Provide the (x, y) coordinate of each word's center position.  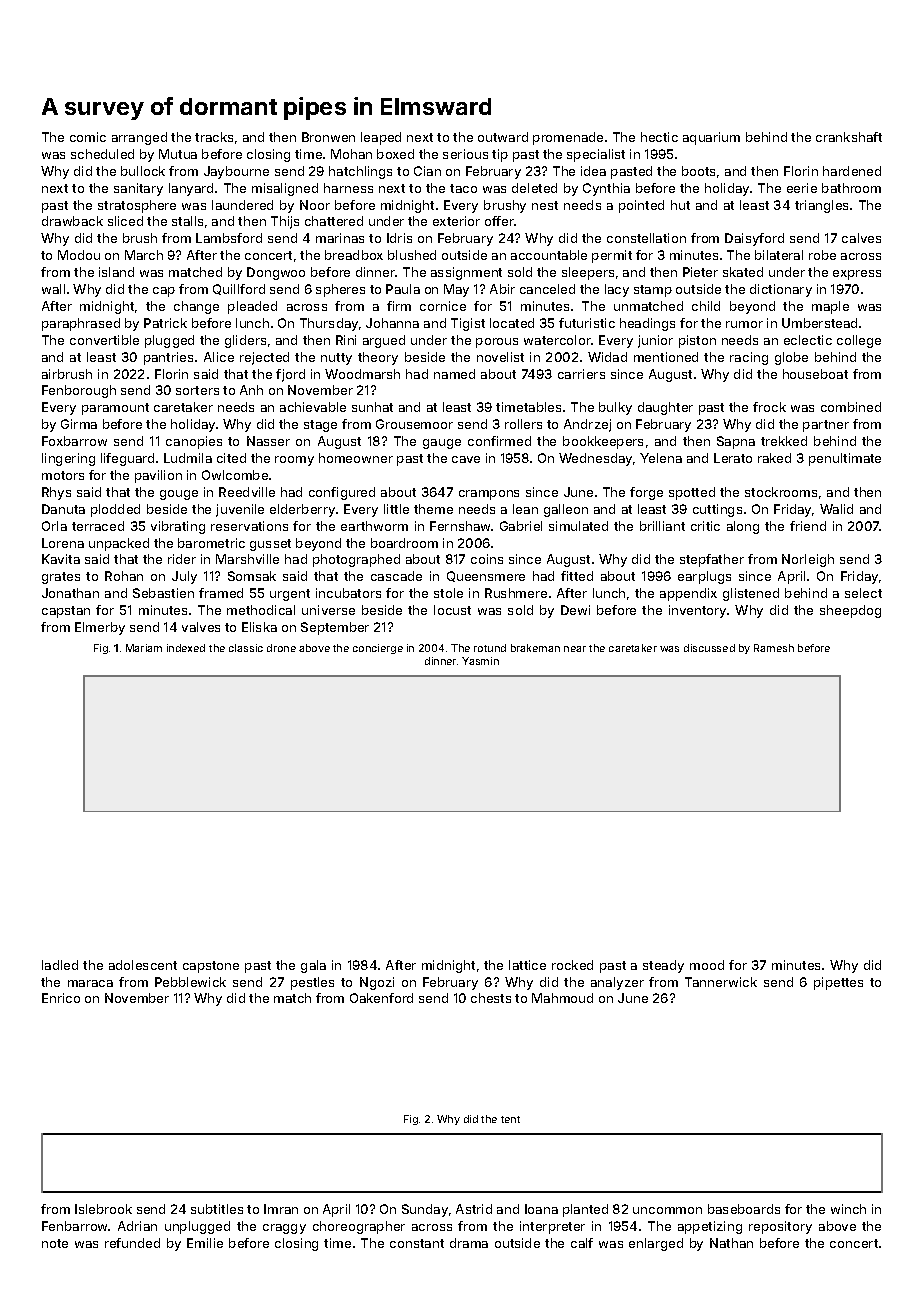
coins (487, 559)
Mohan (351, 154)
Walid (836, 509)
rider (182, 559)
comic (88, 137)
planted (585, 1210)
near (575, 649)
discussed (709, 648)
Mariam (144, 648)
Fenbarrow (75, 1226)
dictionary (781, 290)
